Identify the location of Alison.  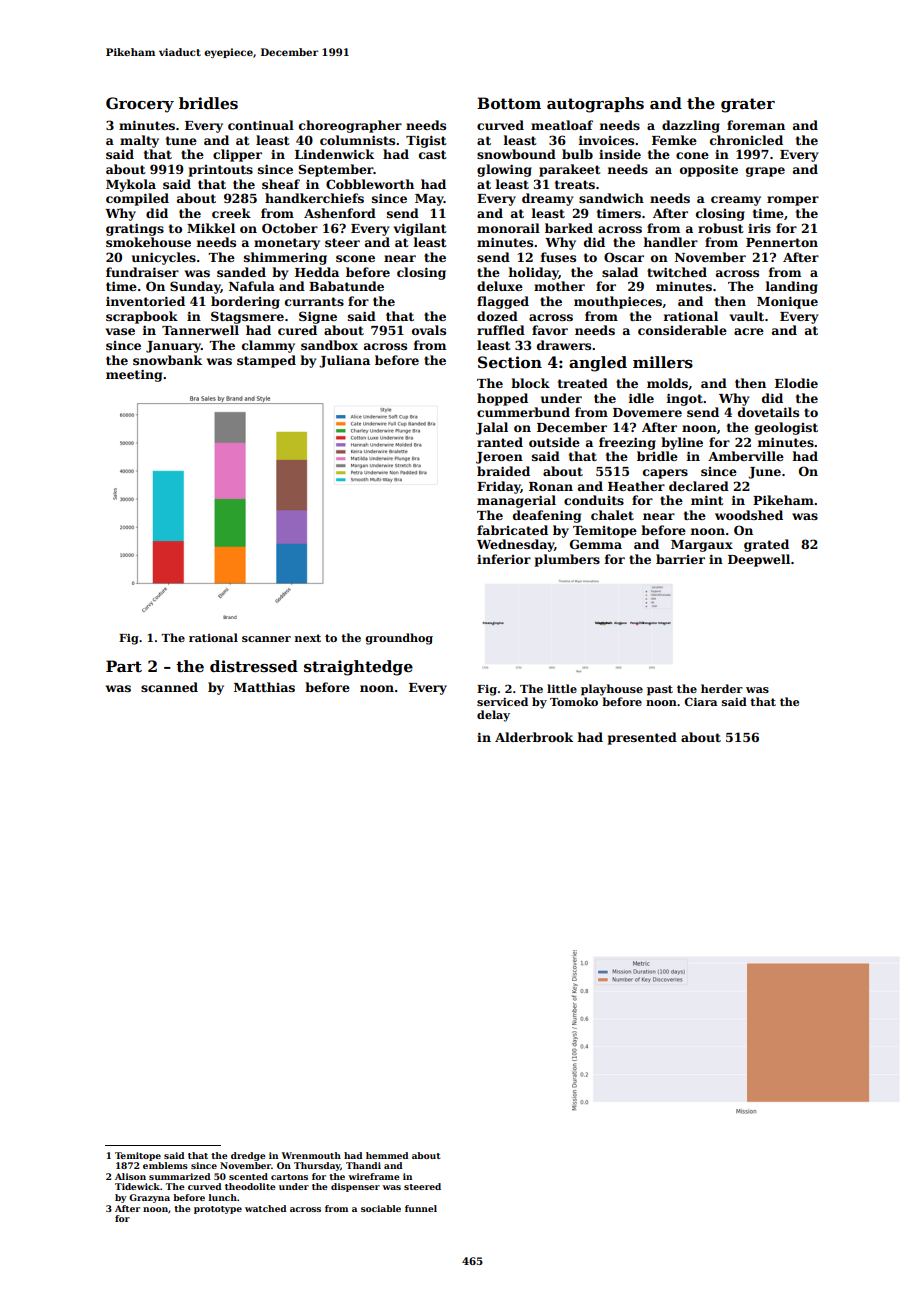
(130, 1176).
